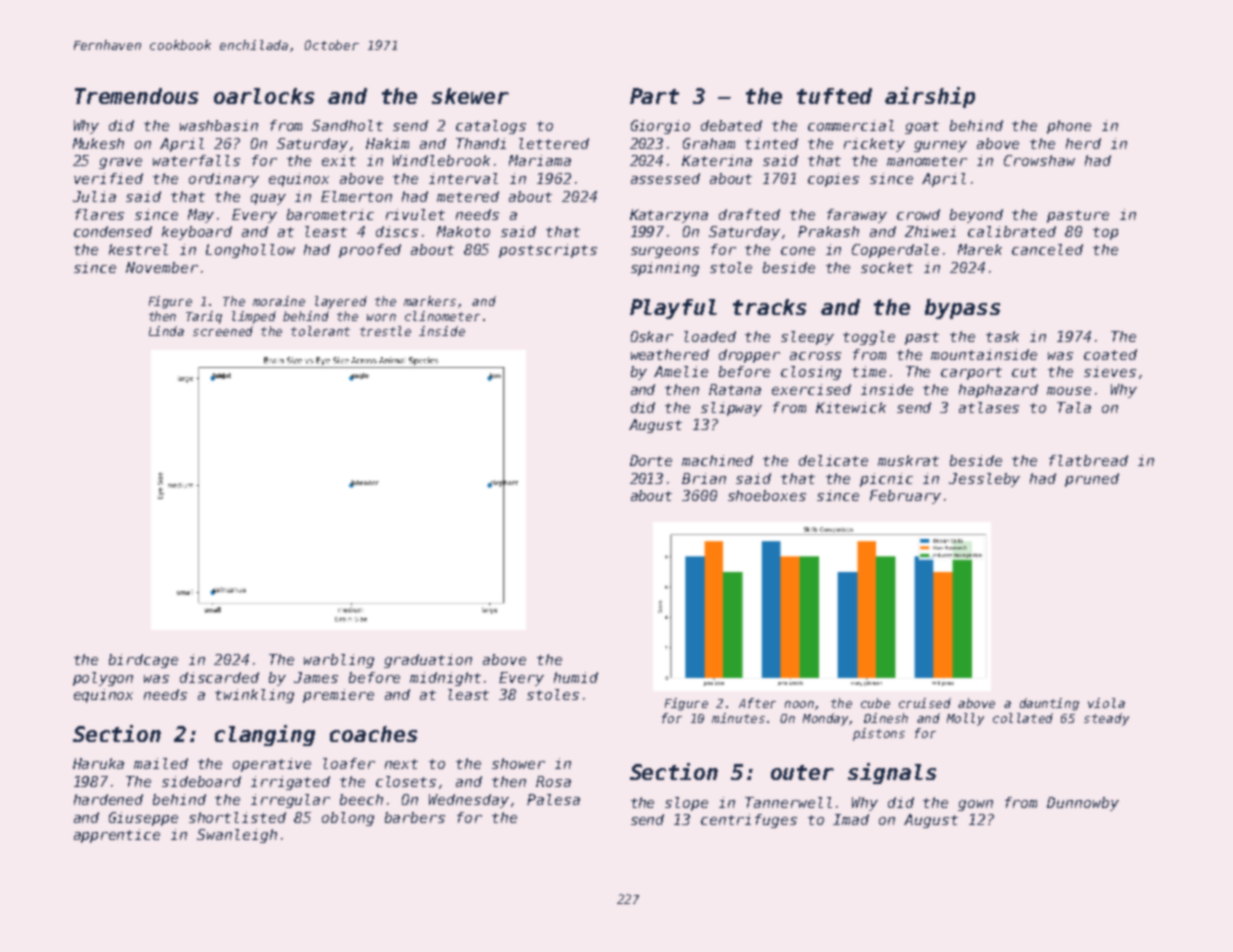 The height and width of the screenshot is (952, 1233). What do you see at coordinates (1092, 480) in the screenshot?
I see `pruned` at bounding box center [1092, 480].
